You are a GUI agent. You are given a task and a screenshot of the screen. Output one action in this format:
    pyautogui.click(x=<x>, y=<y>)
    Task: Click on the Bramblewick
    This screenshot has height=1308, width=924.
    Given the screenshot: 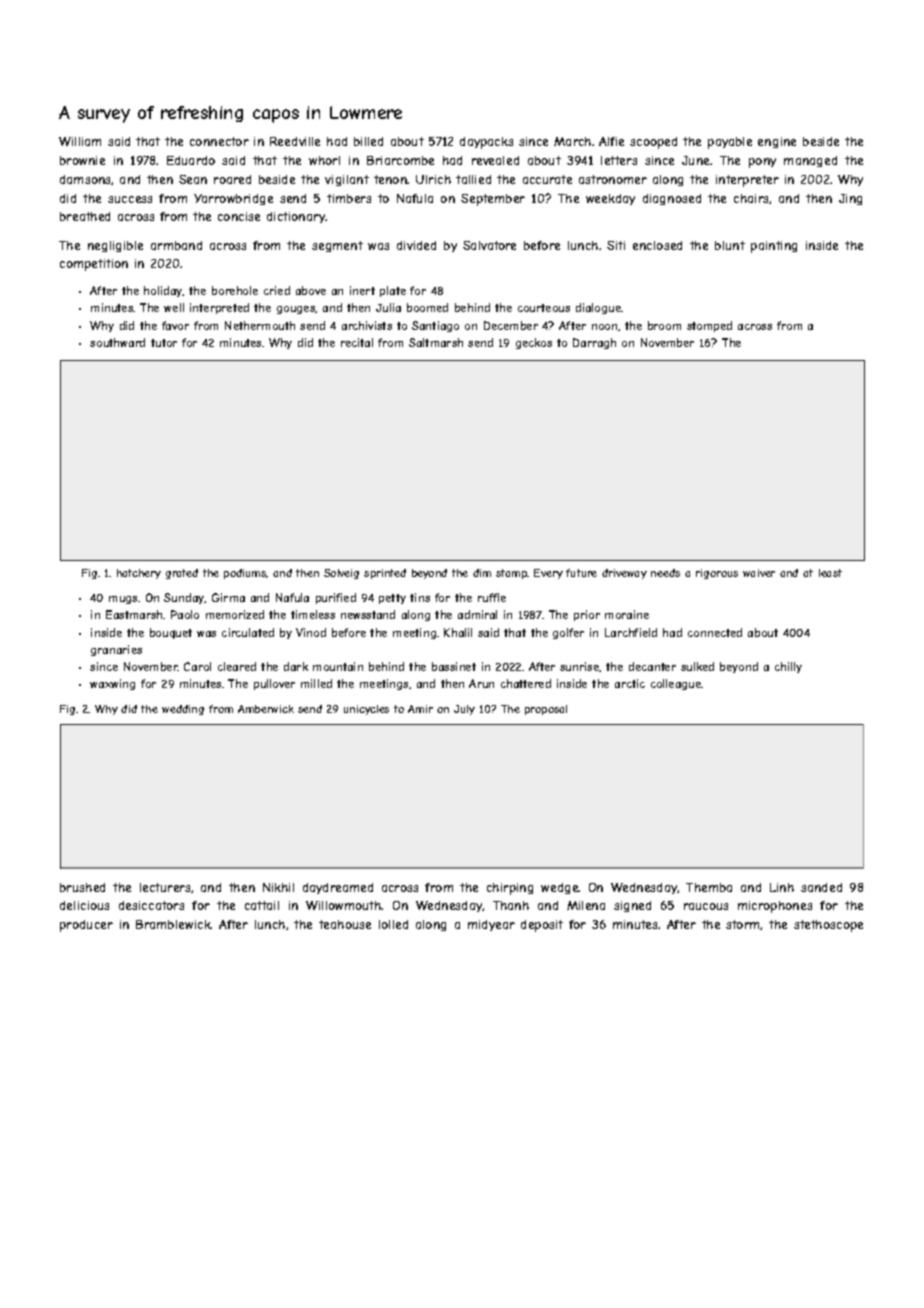 What is the action you would take?
    pyautogui.click(x=173, y=924)
